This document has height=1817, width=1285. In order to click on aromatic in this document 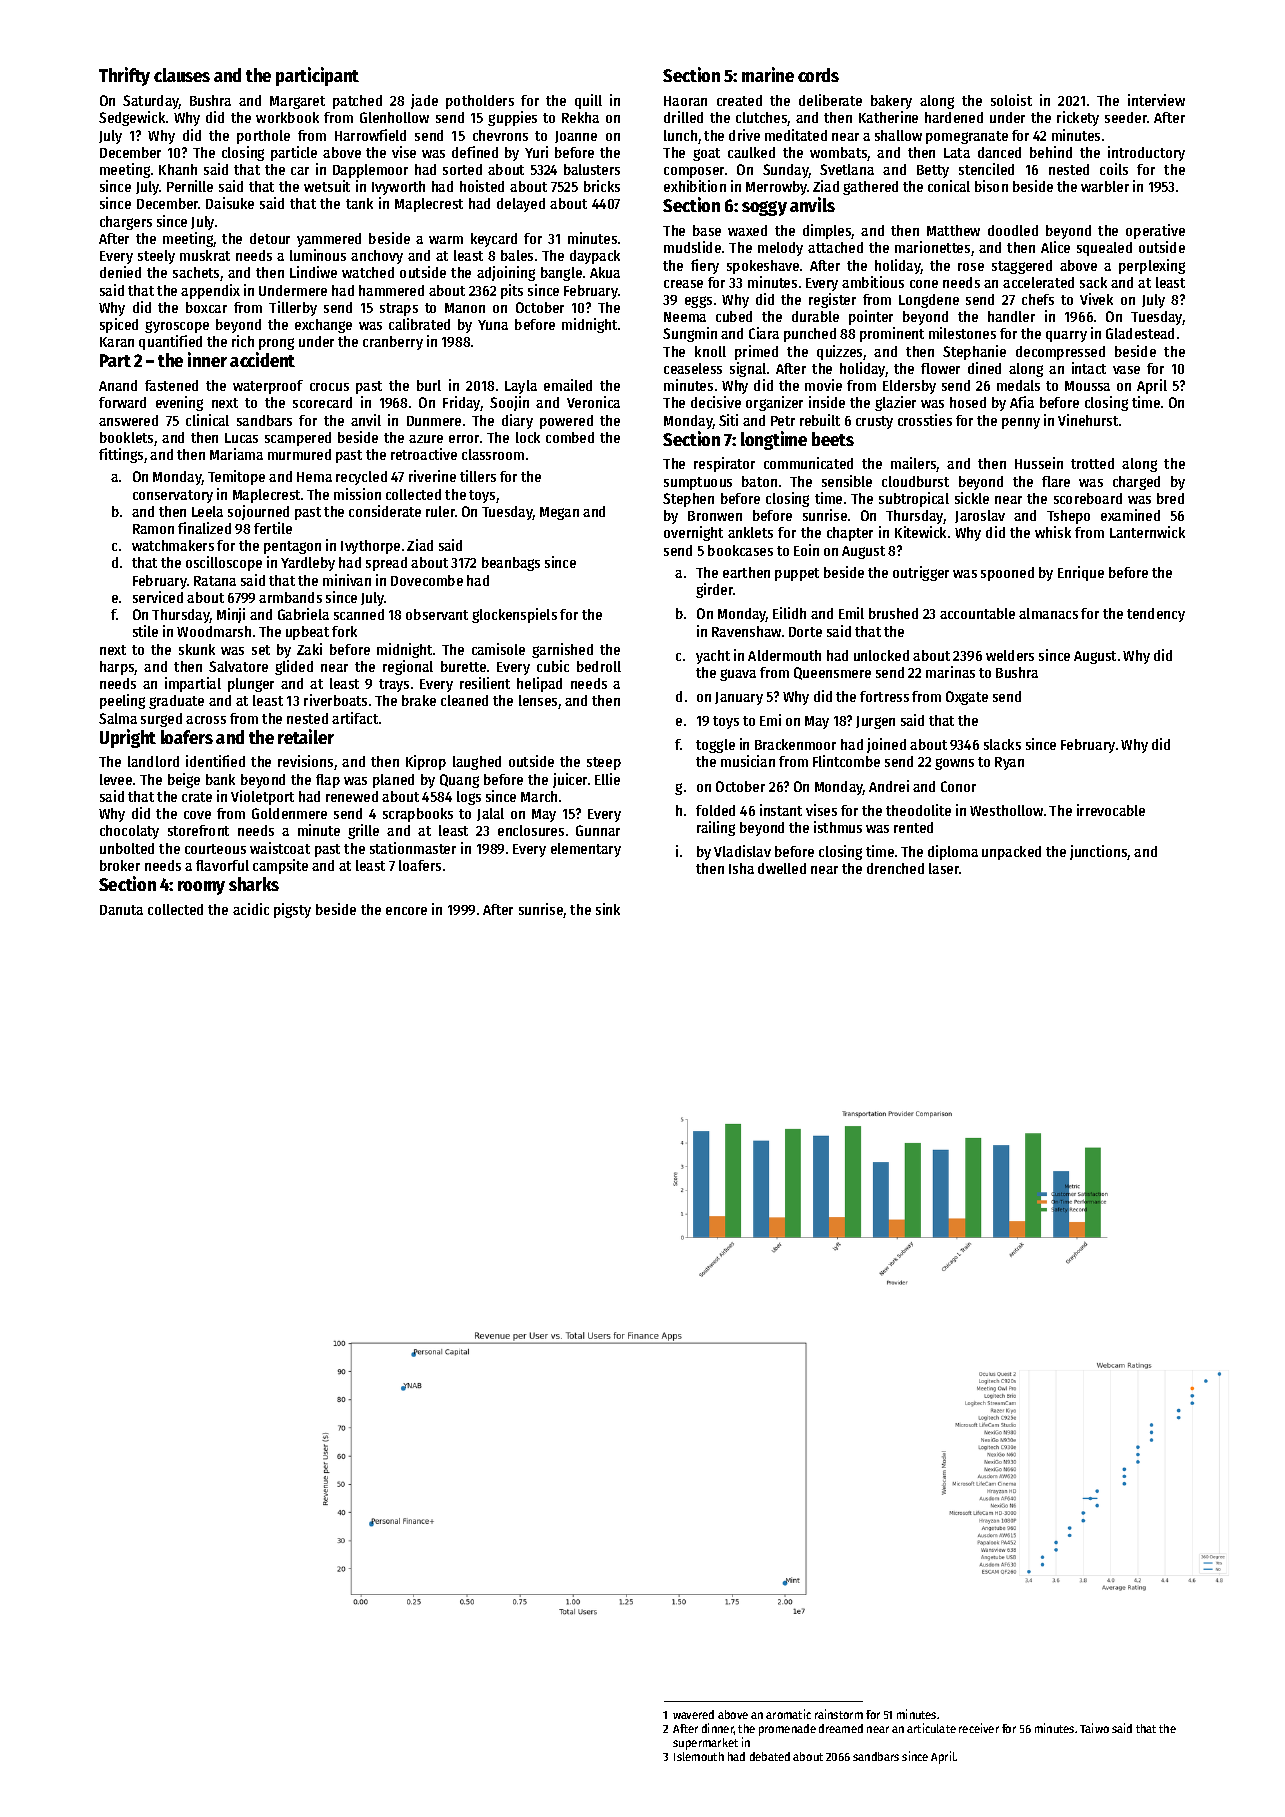, I will do `click(788, 1714)`.
